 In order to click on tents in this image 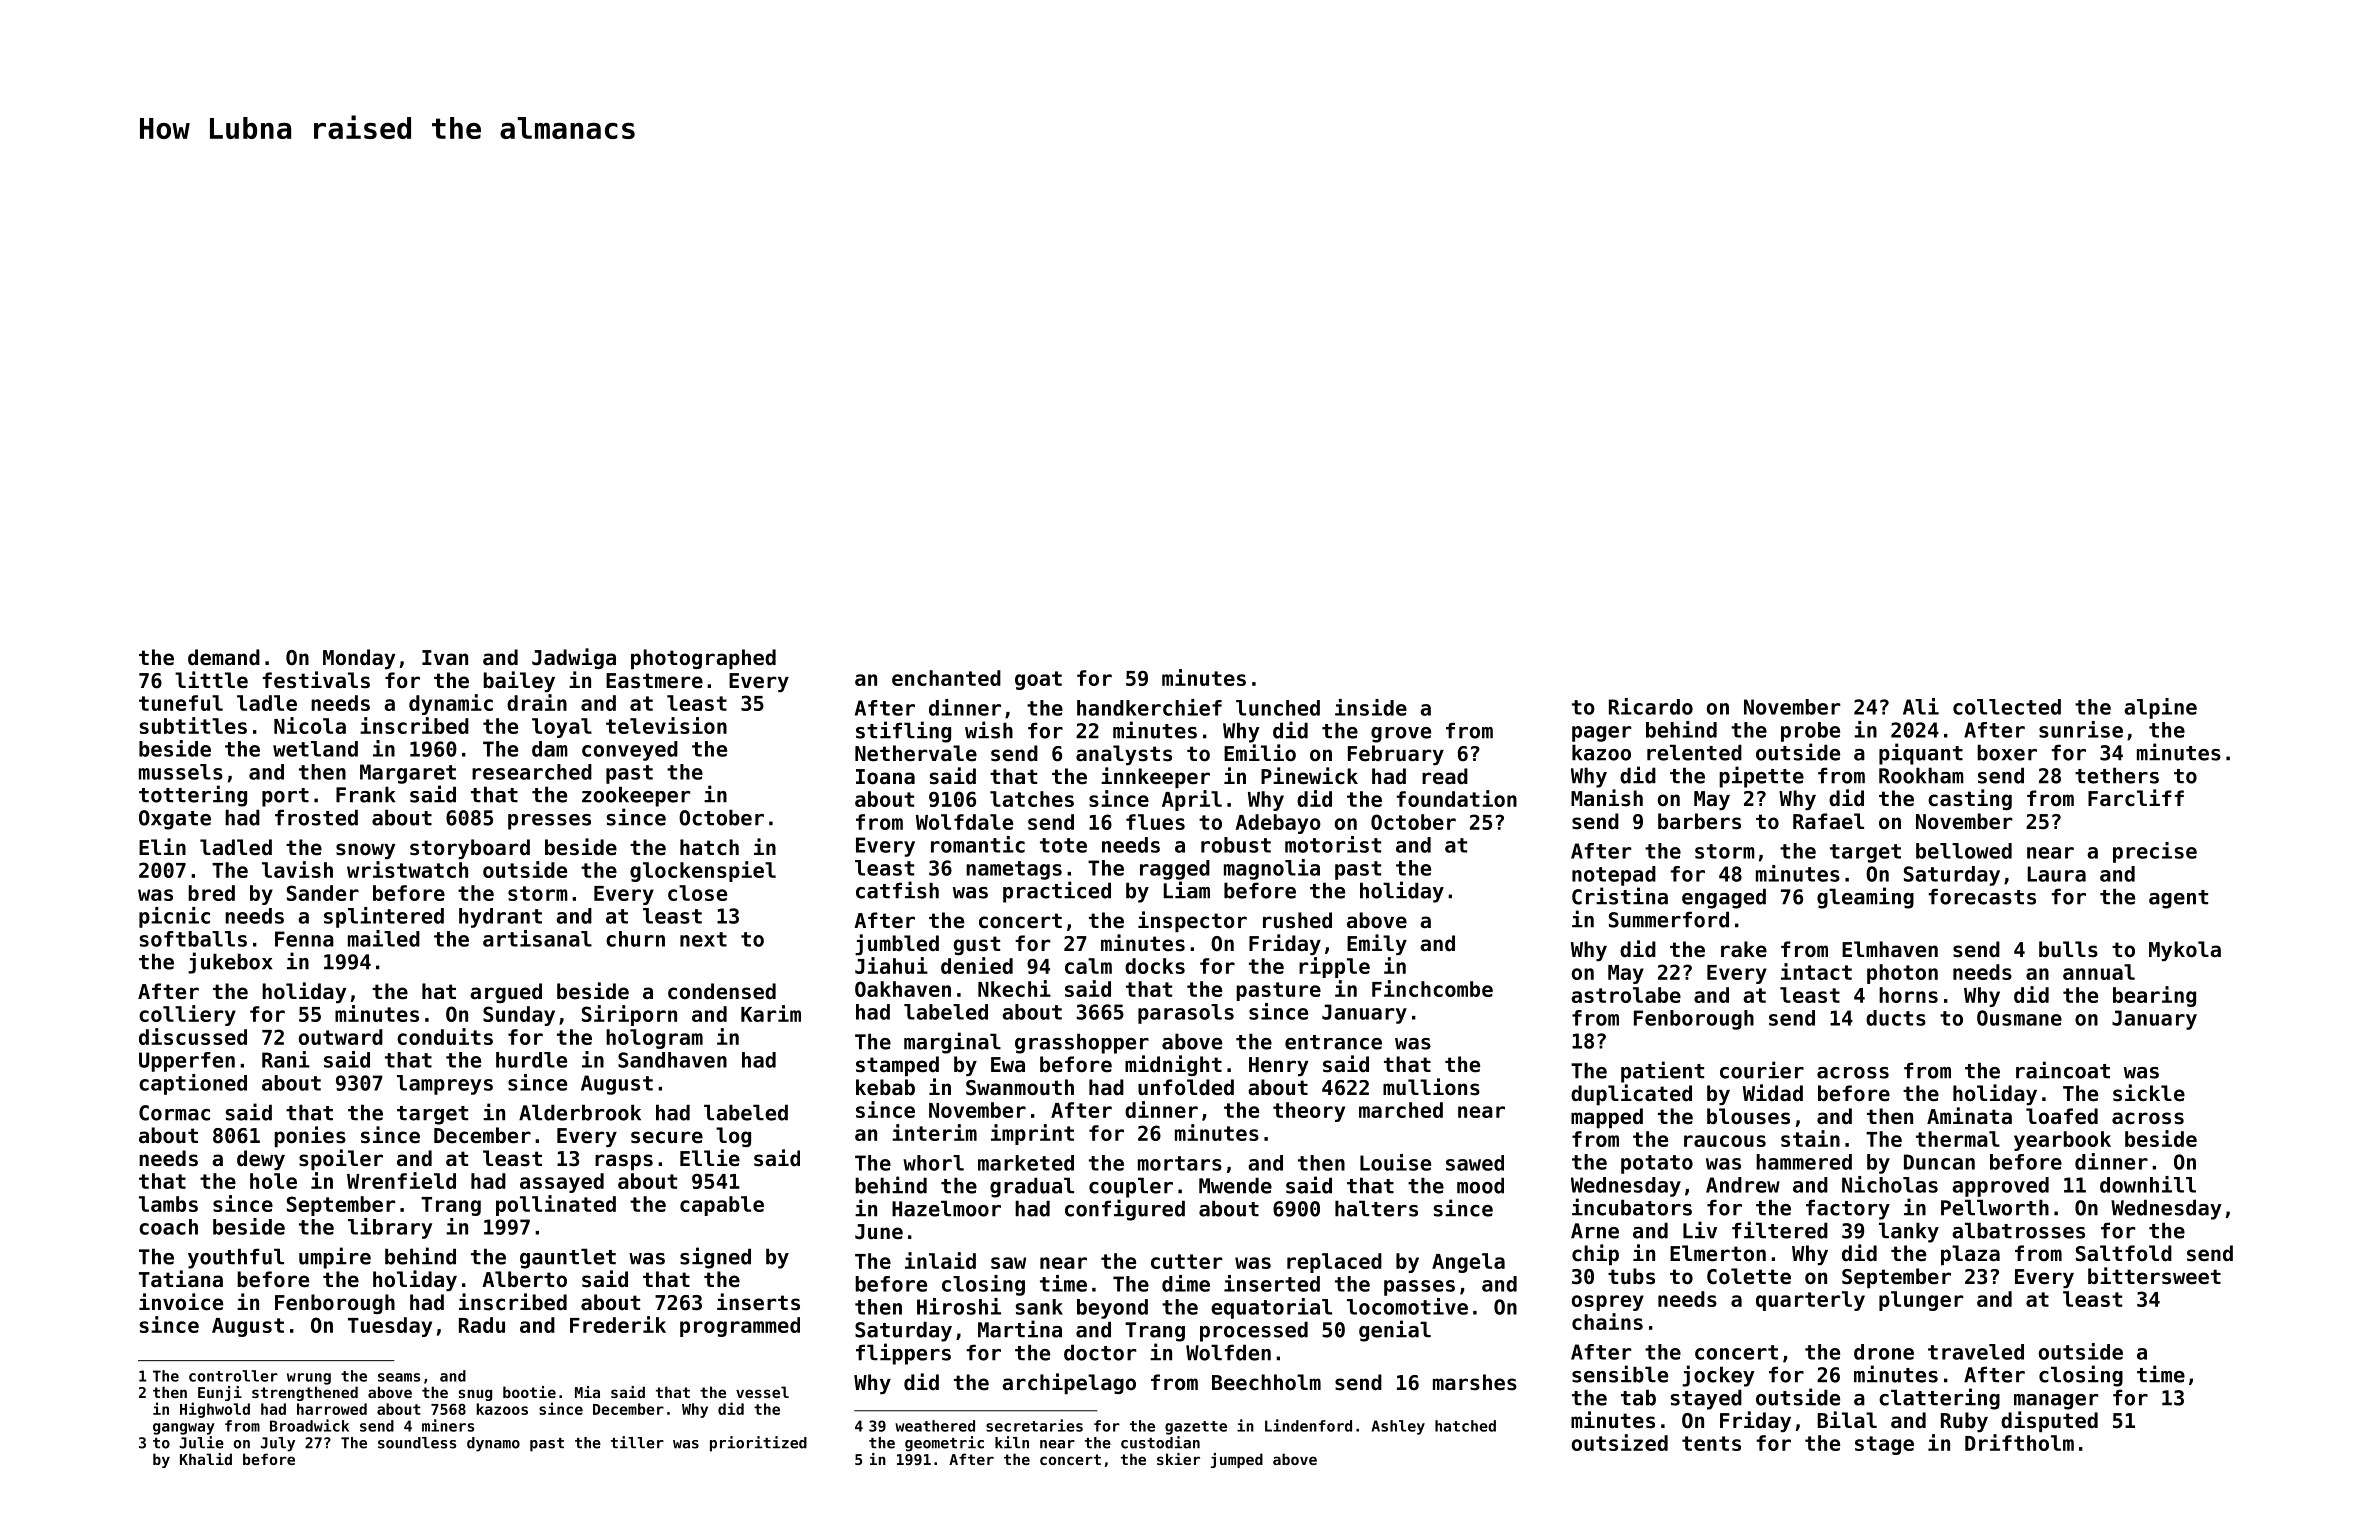, I will do `click(1711, 1443)`.
